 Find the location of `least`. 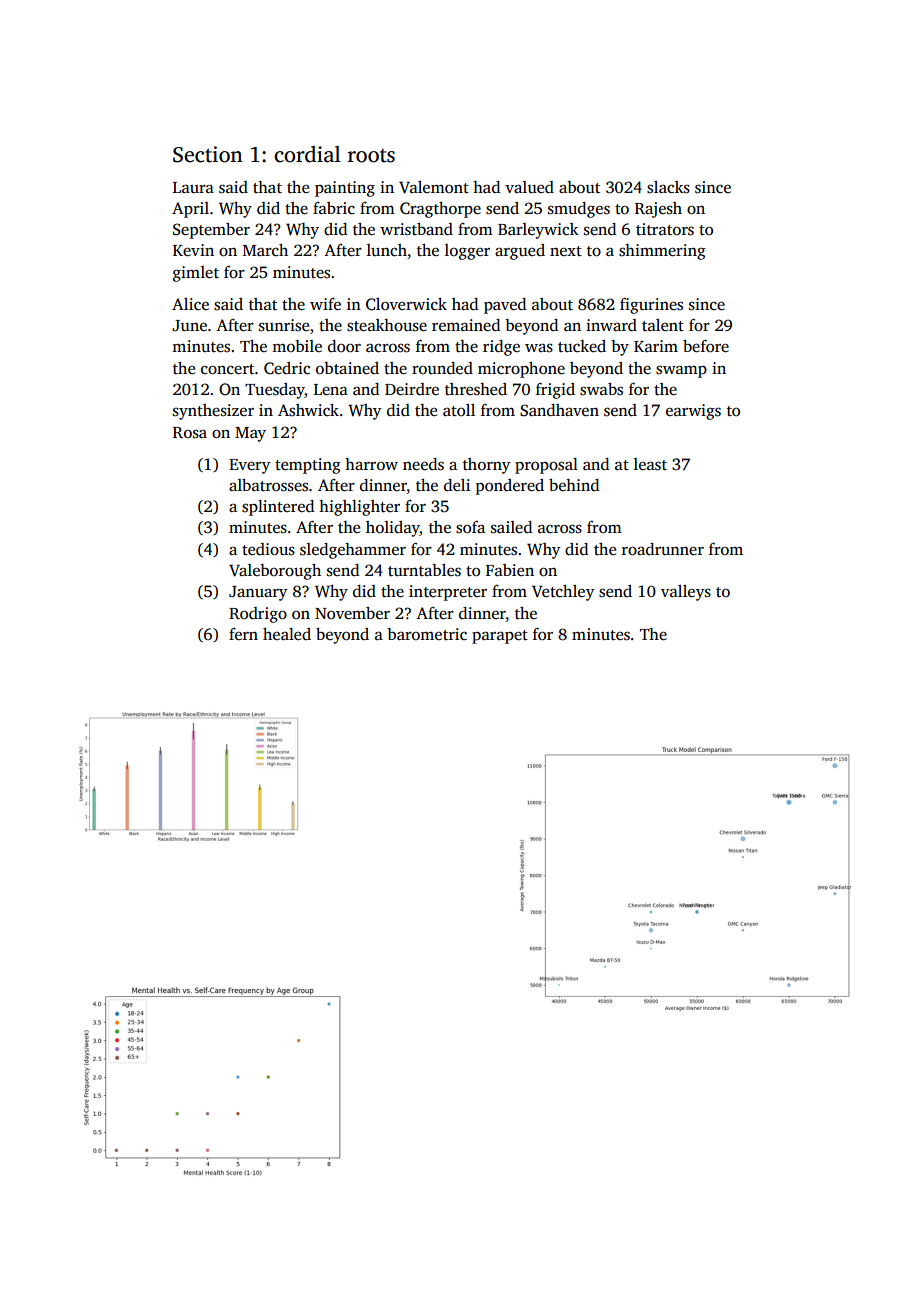

least is located at coordinates (650, 464).
